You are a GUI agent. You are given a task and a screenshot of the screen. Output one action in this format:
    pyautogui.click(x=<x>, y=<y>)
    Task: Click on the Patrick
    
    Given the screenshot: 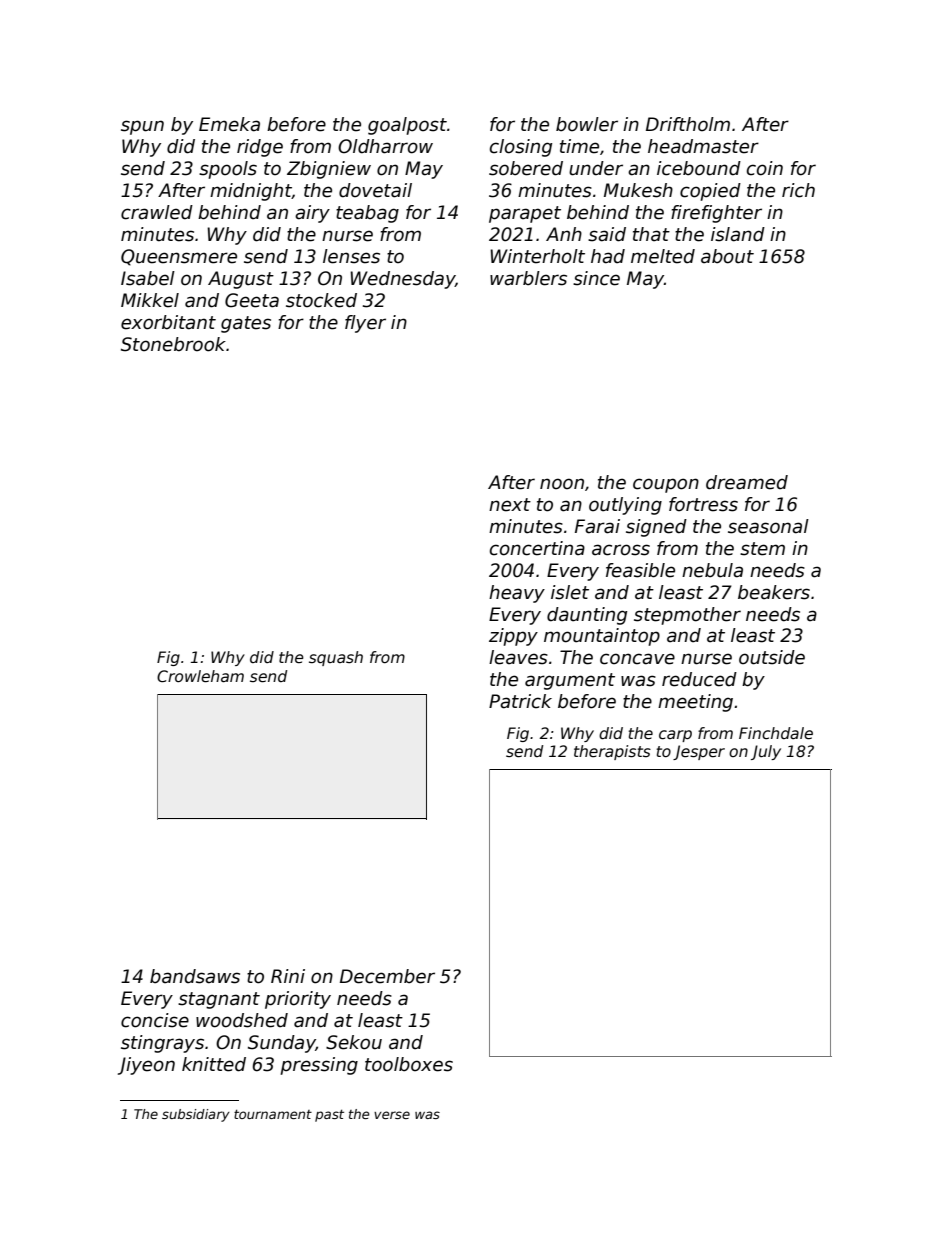 What is the action you would take?
    pyautogui.click(x=520, y=701)
